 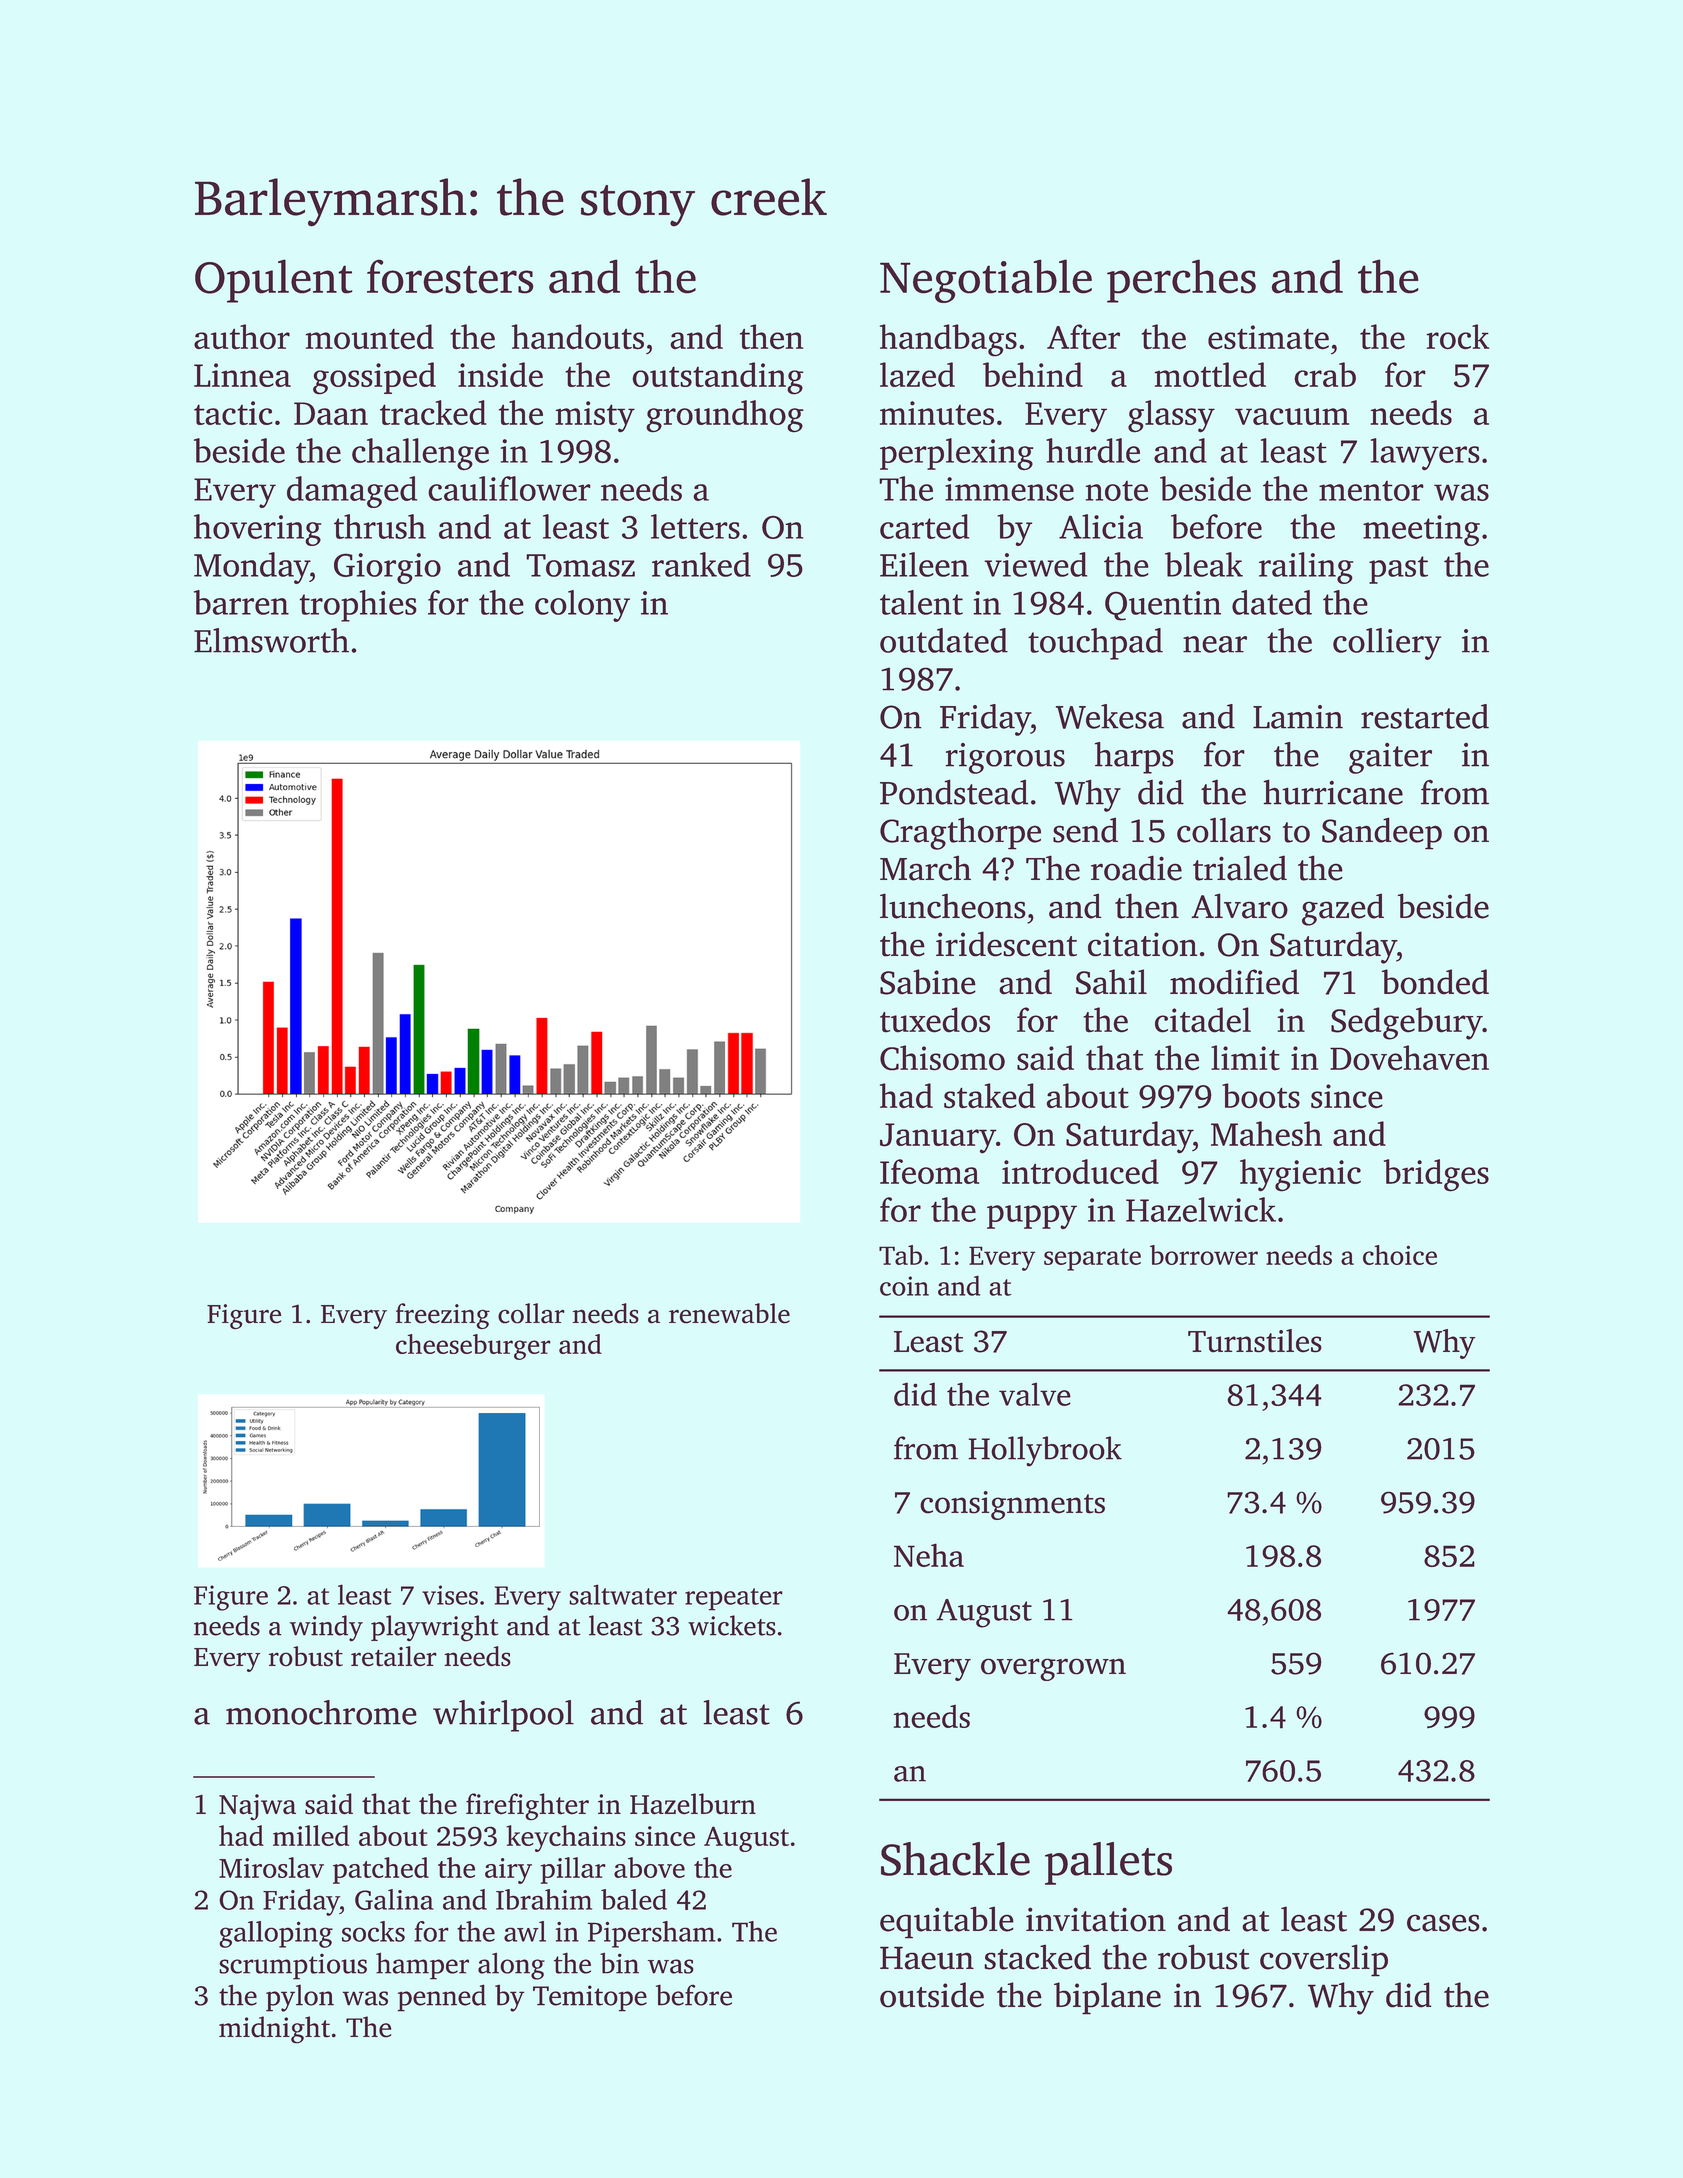 I want to click on restarted, so click(x=1425, y=716).
